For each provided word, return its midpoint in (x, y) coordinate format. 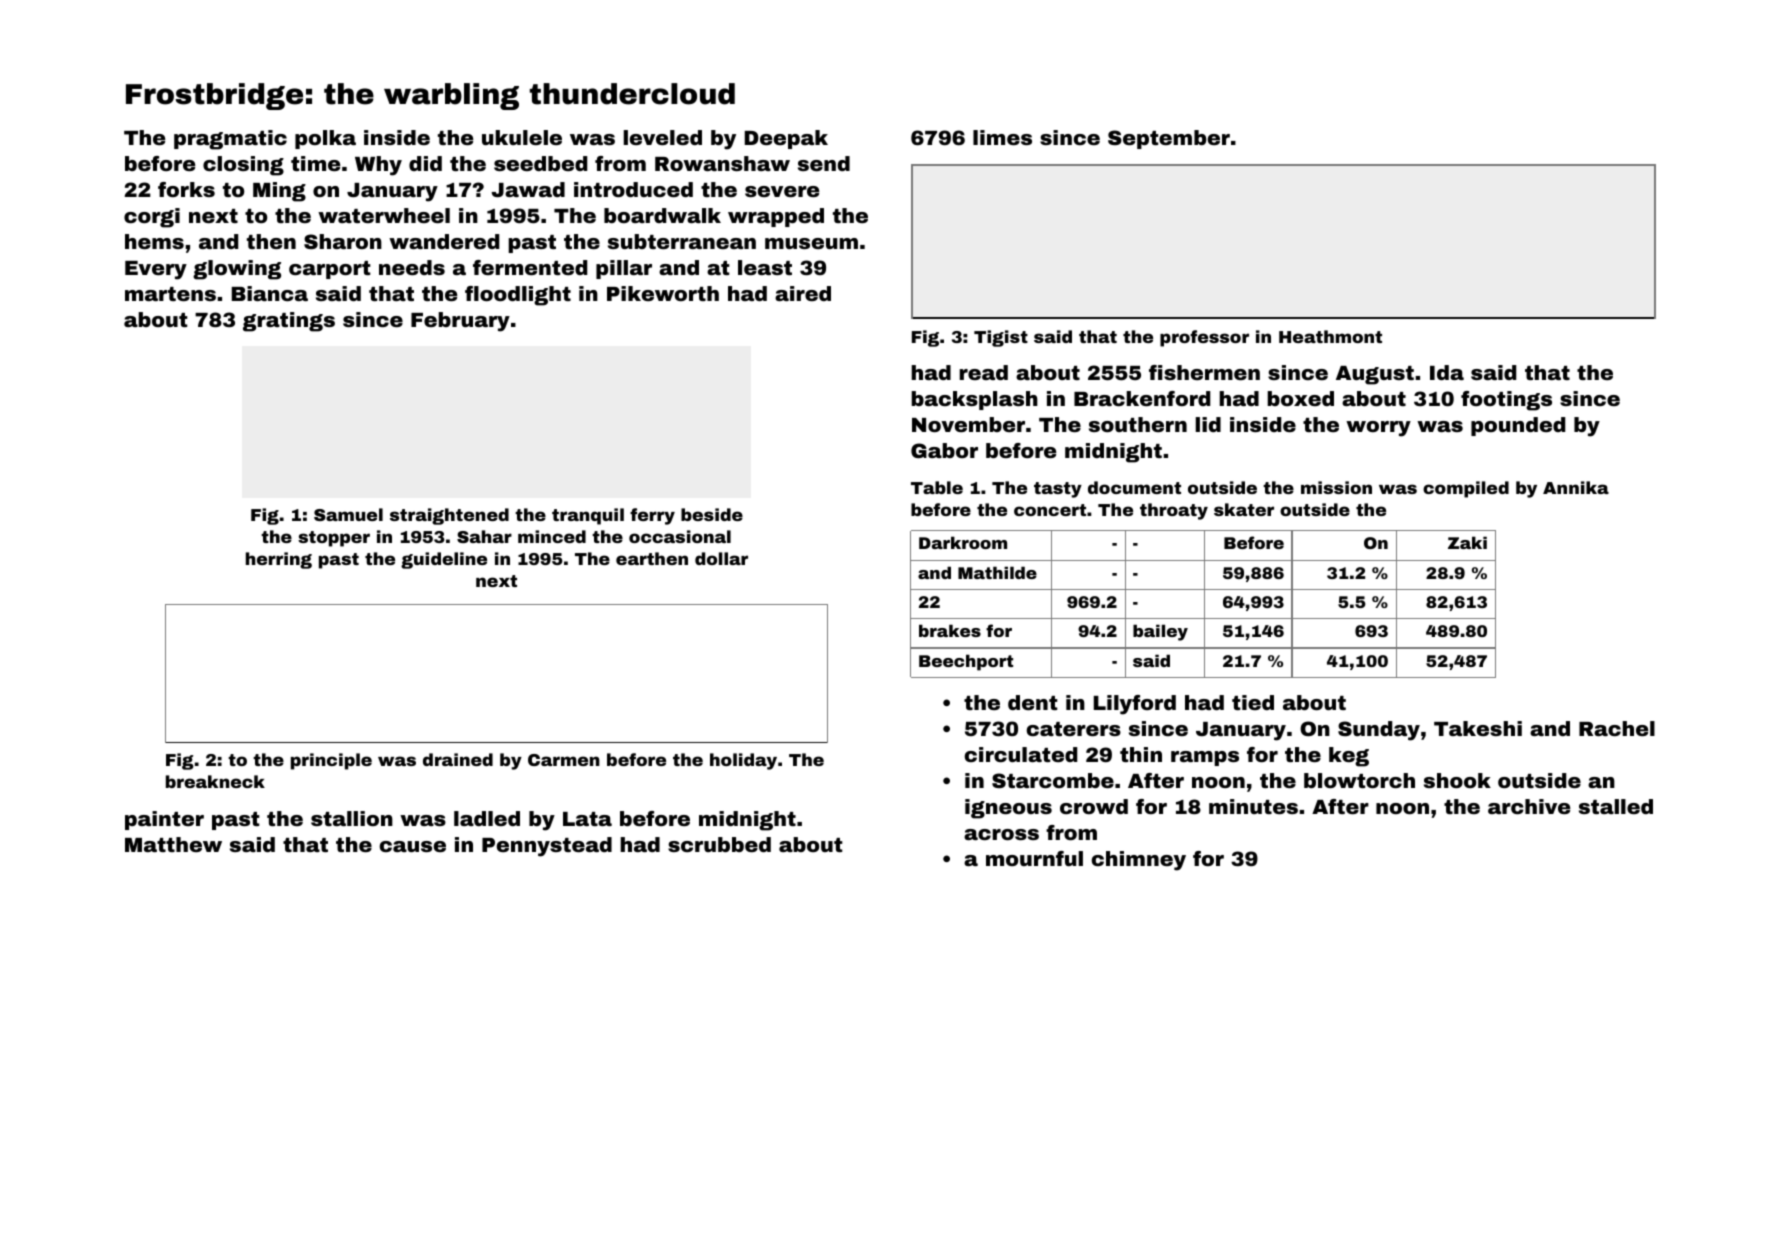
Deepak (786, 139)
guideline (444, 560)
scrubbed (719, 844)
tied (1253, 702)
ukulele (522, 137)
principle (331, 761)
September (1169, 139)
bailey (1160, 632)
